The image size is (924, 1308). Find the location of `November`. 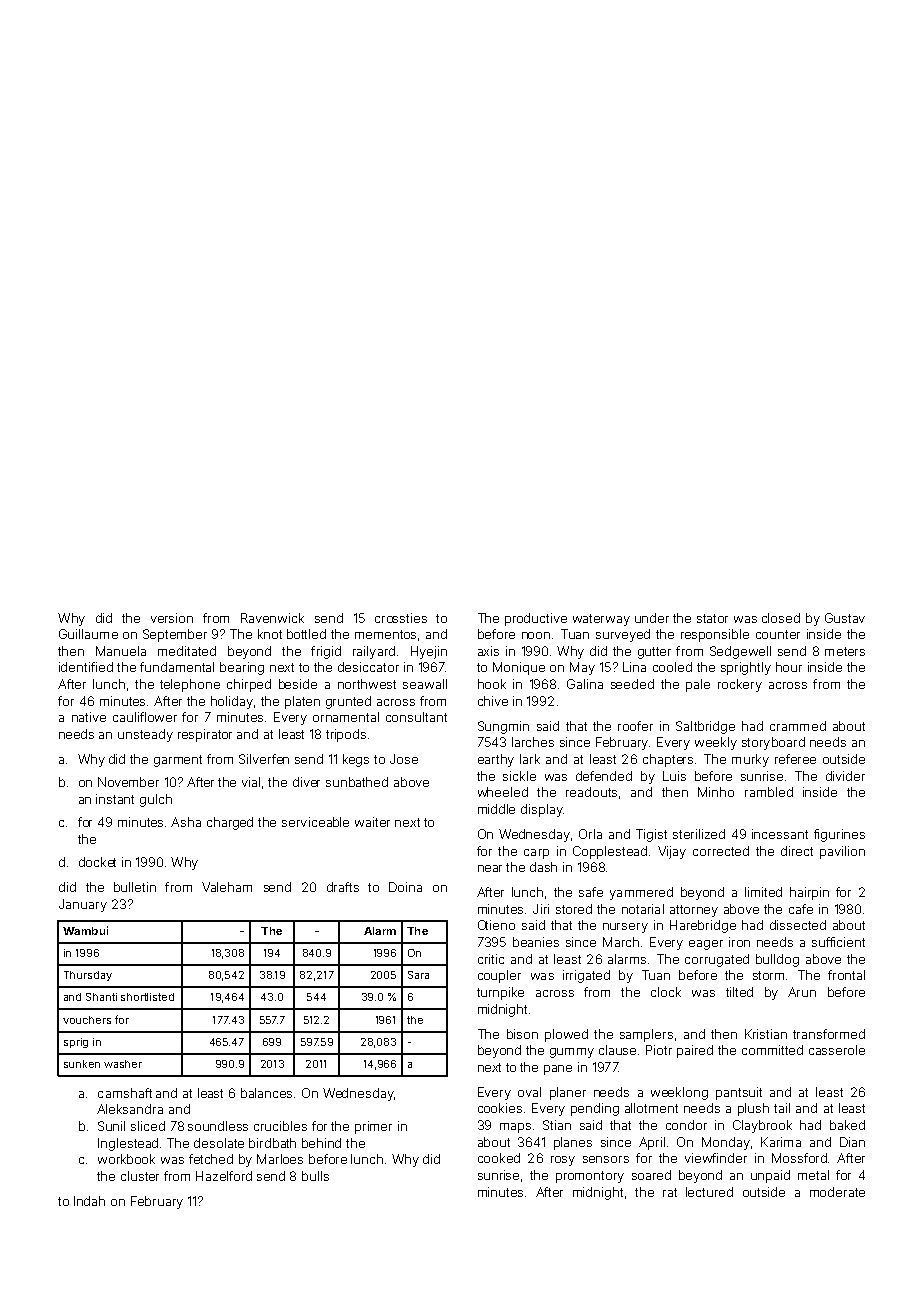

November is located at coordinates (128, 782).
